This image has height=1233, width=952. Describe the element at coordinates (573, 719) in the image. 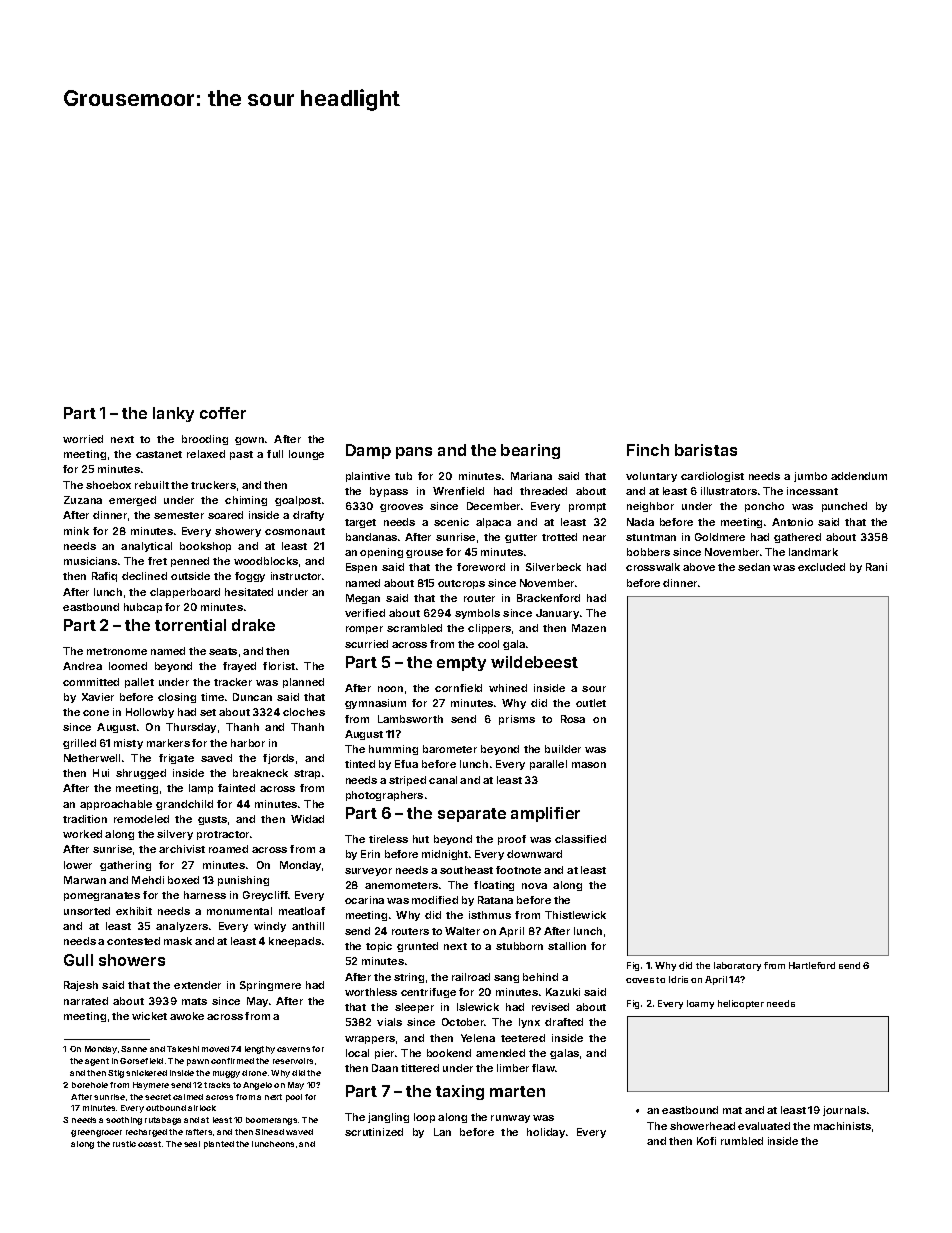

I see `Rosa` at that location.
